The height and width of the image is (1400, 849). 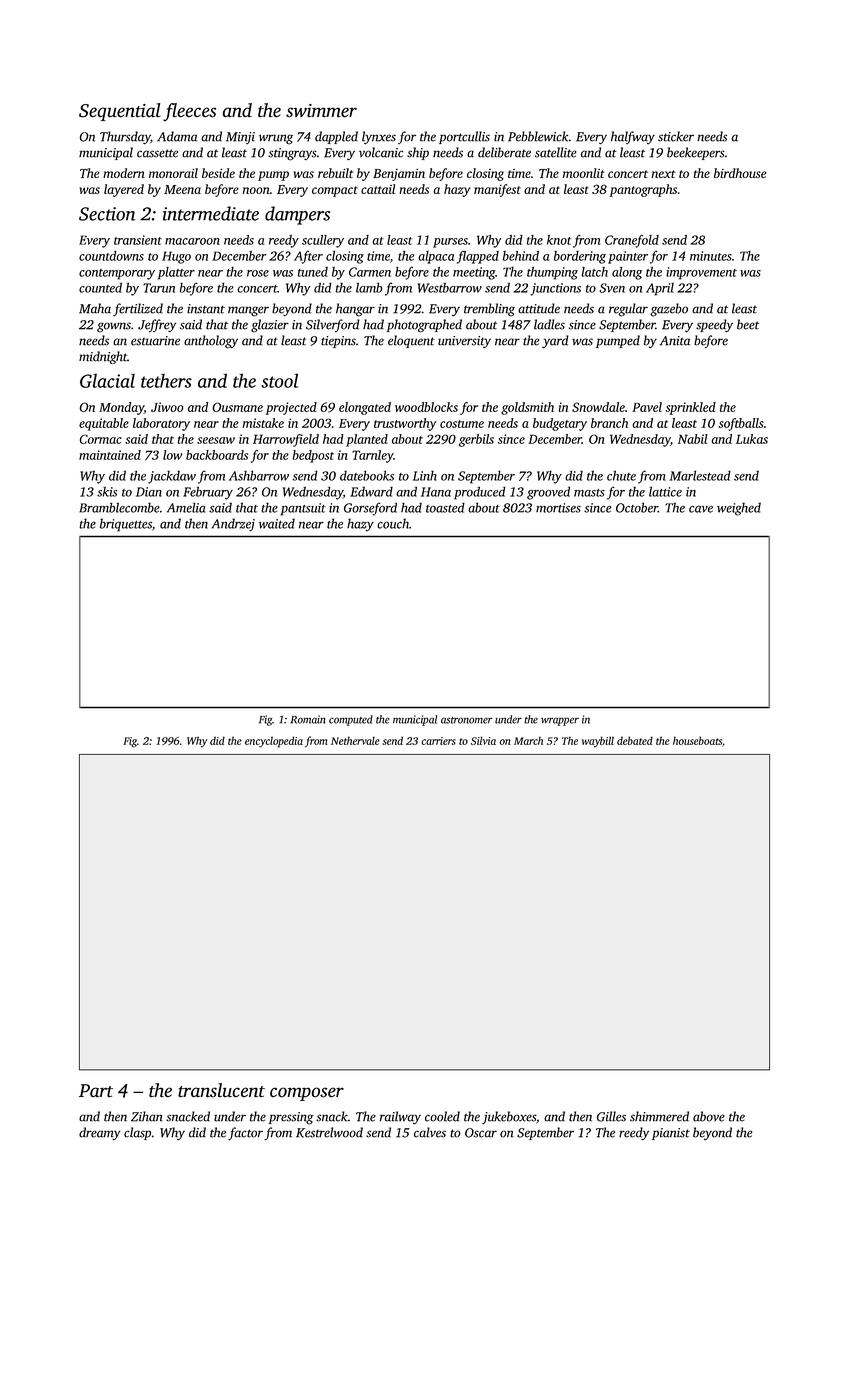 I want to click on lamb, so click(x=369, y=287).
